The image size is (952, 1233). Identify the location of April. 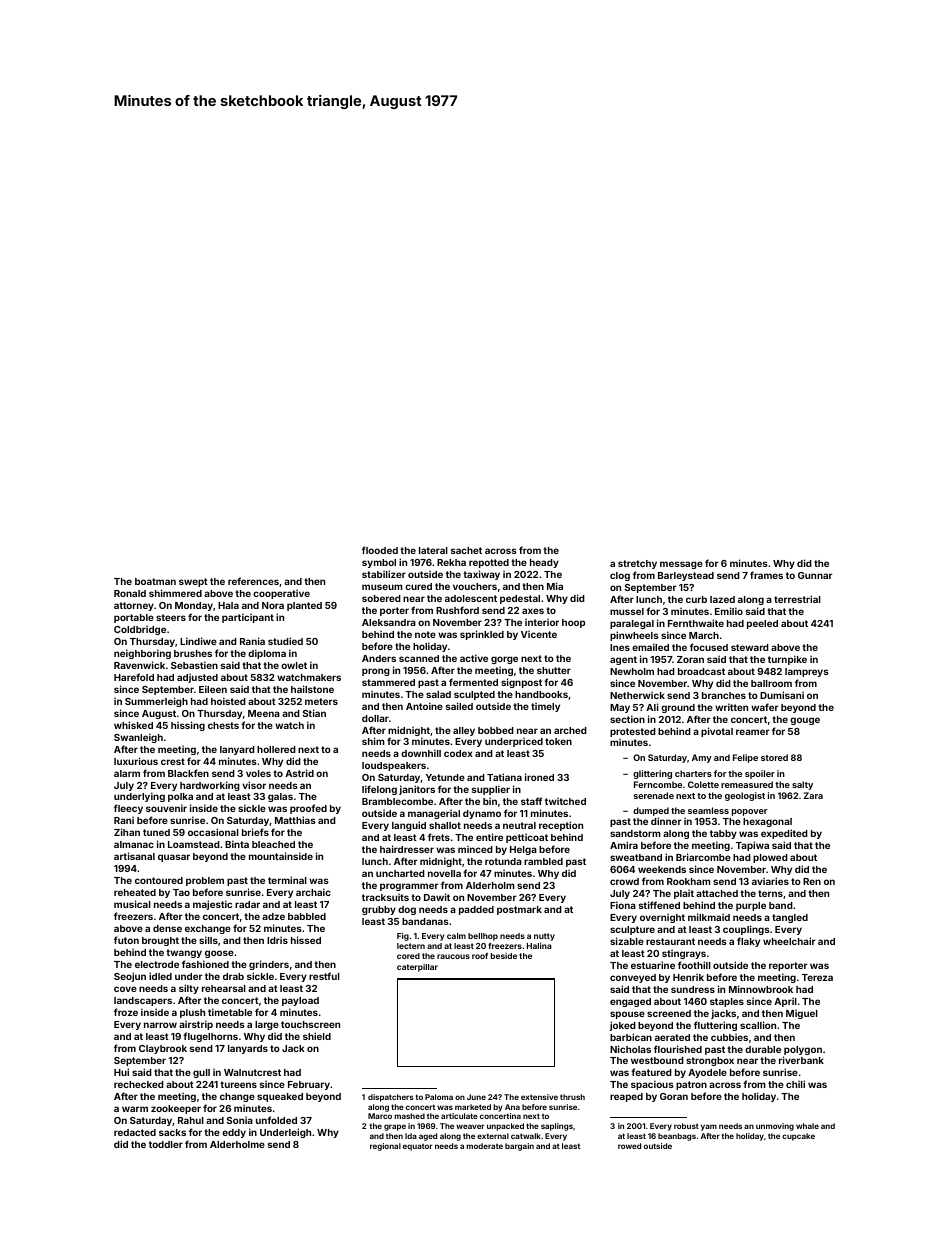
(785, 1002).
